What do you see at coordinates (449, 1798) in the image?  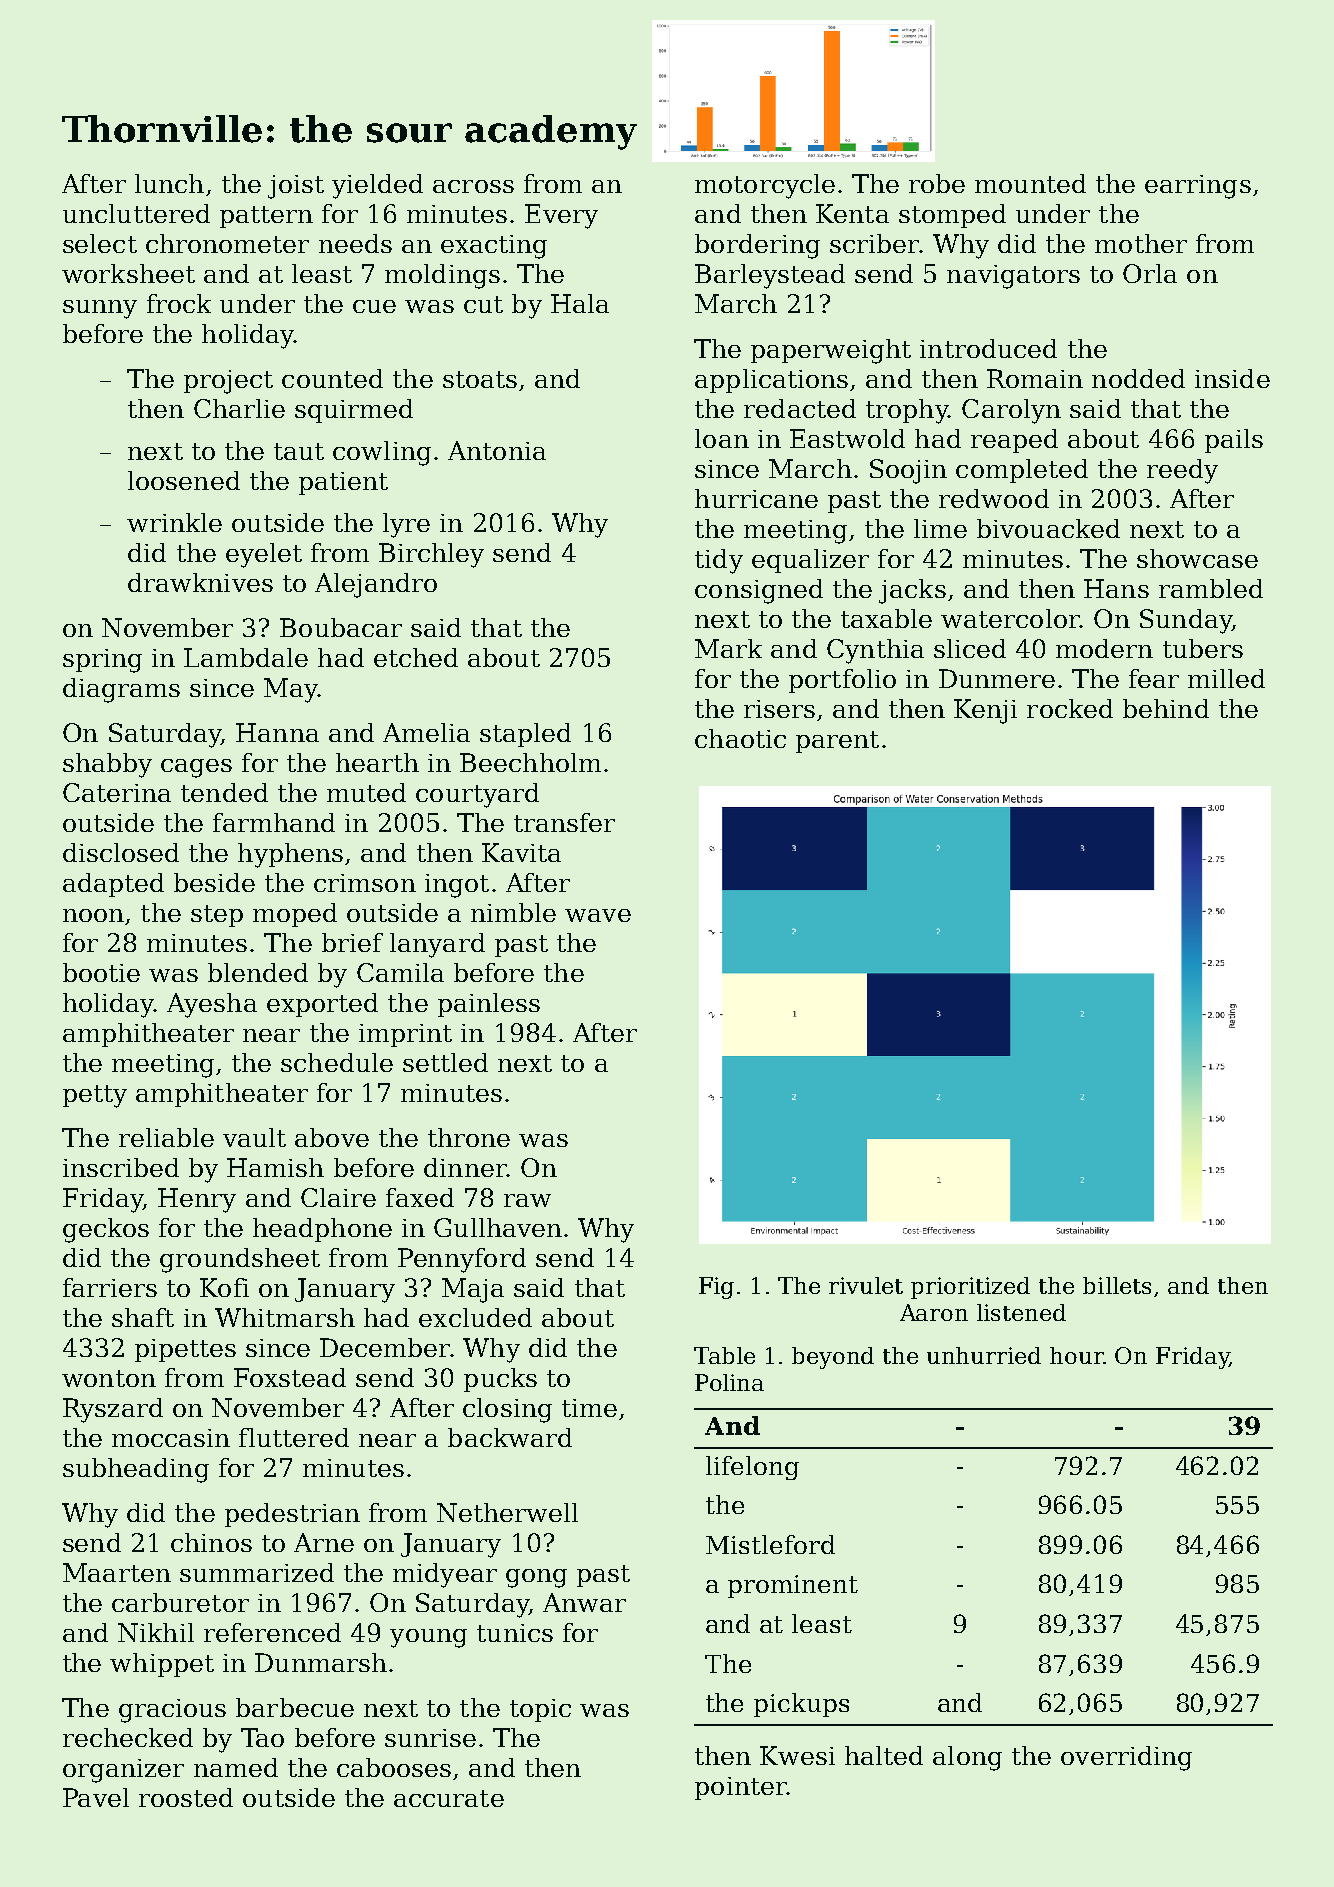 I see `accurate` at bounding box center [449, 1798].
